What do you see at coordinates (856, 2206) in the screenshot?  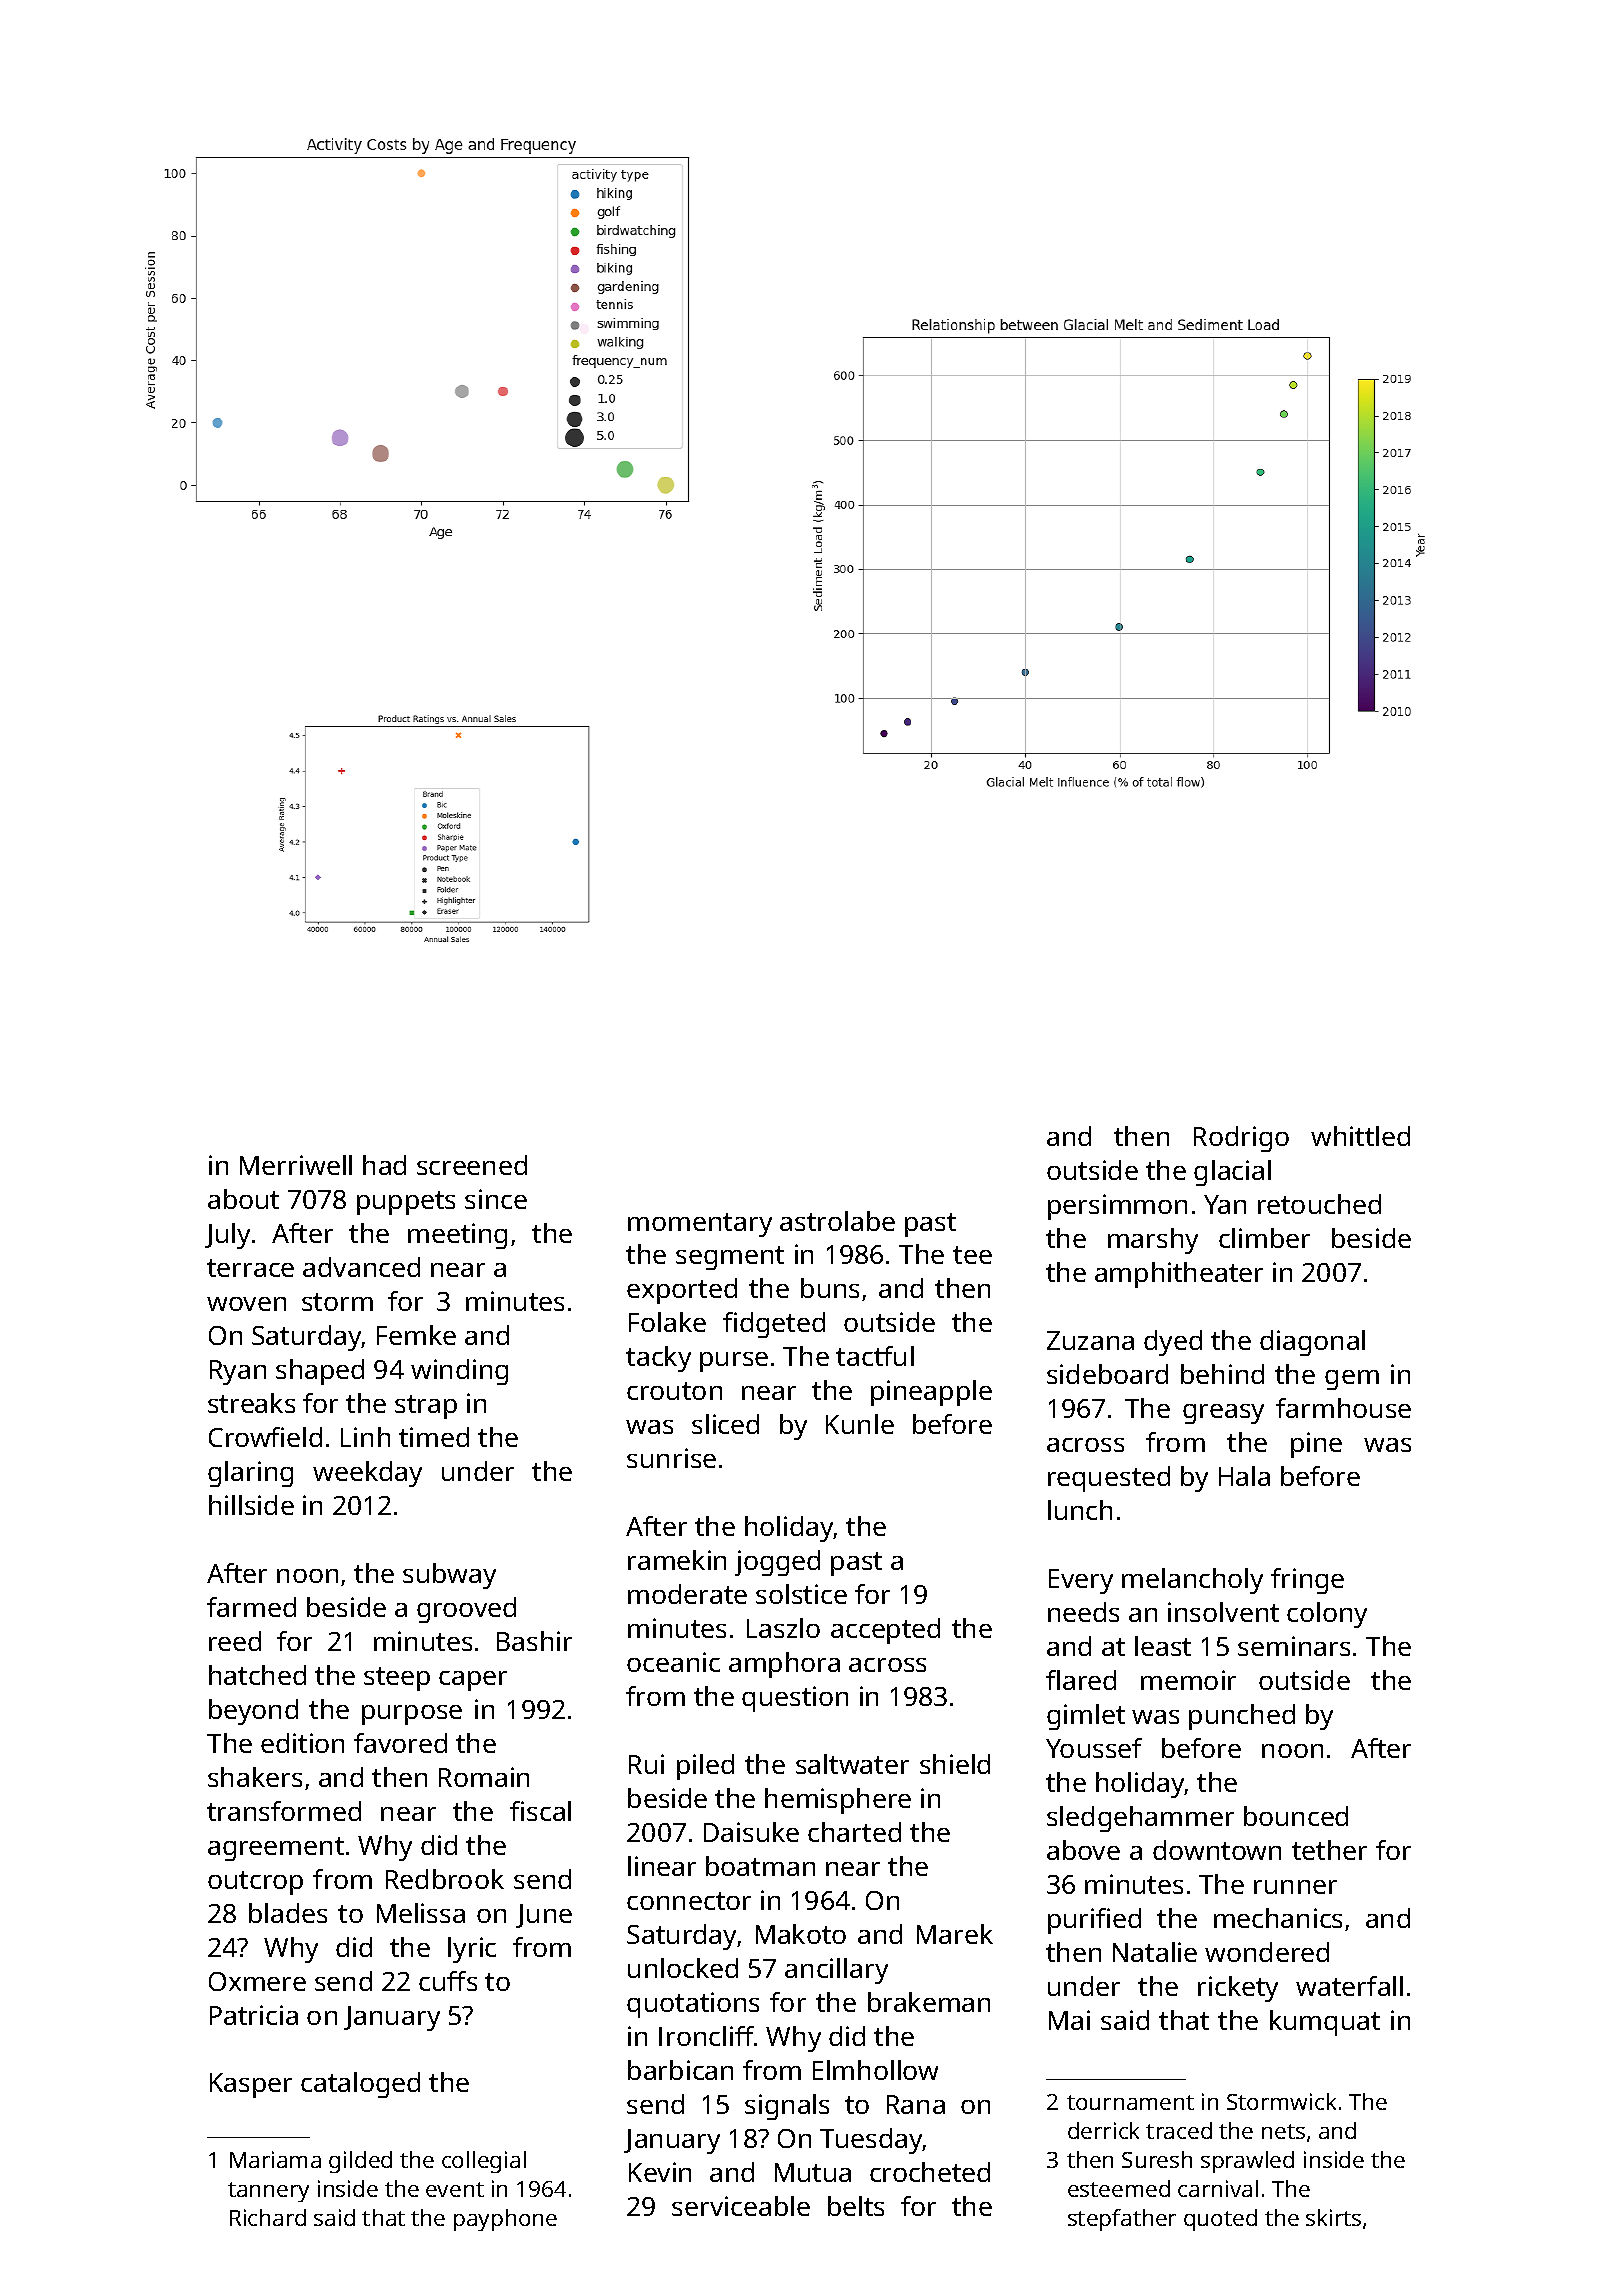 I see `belts` at bounding box center [856, 2206].
